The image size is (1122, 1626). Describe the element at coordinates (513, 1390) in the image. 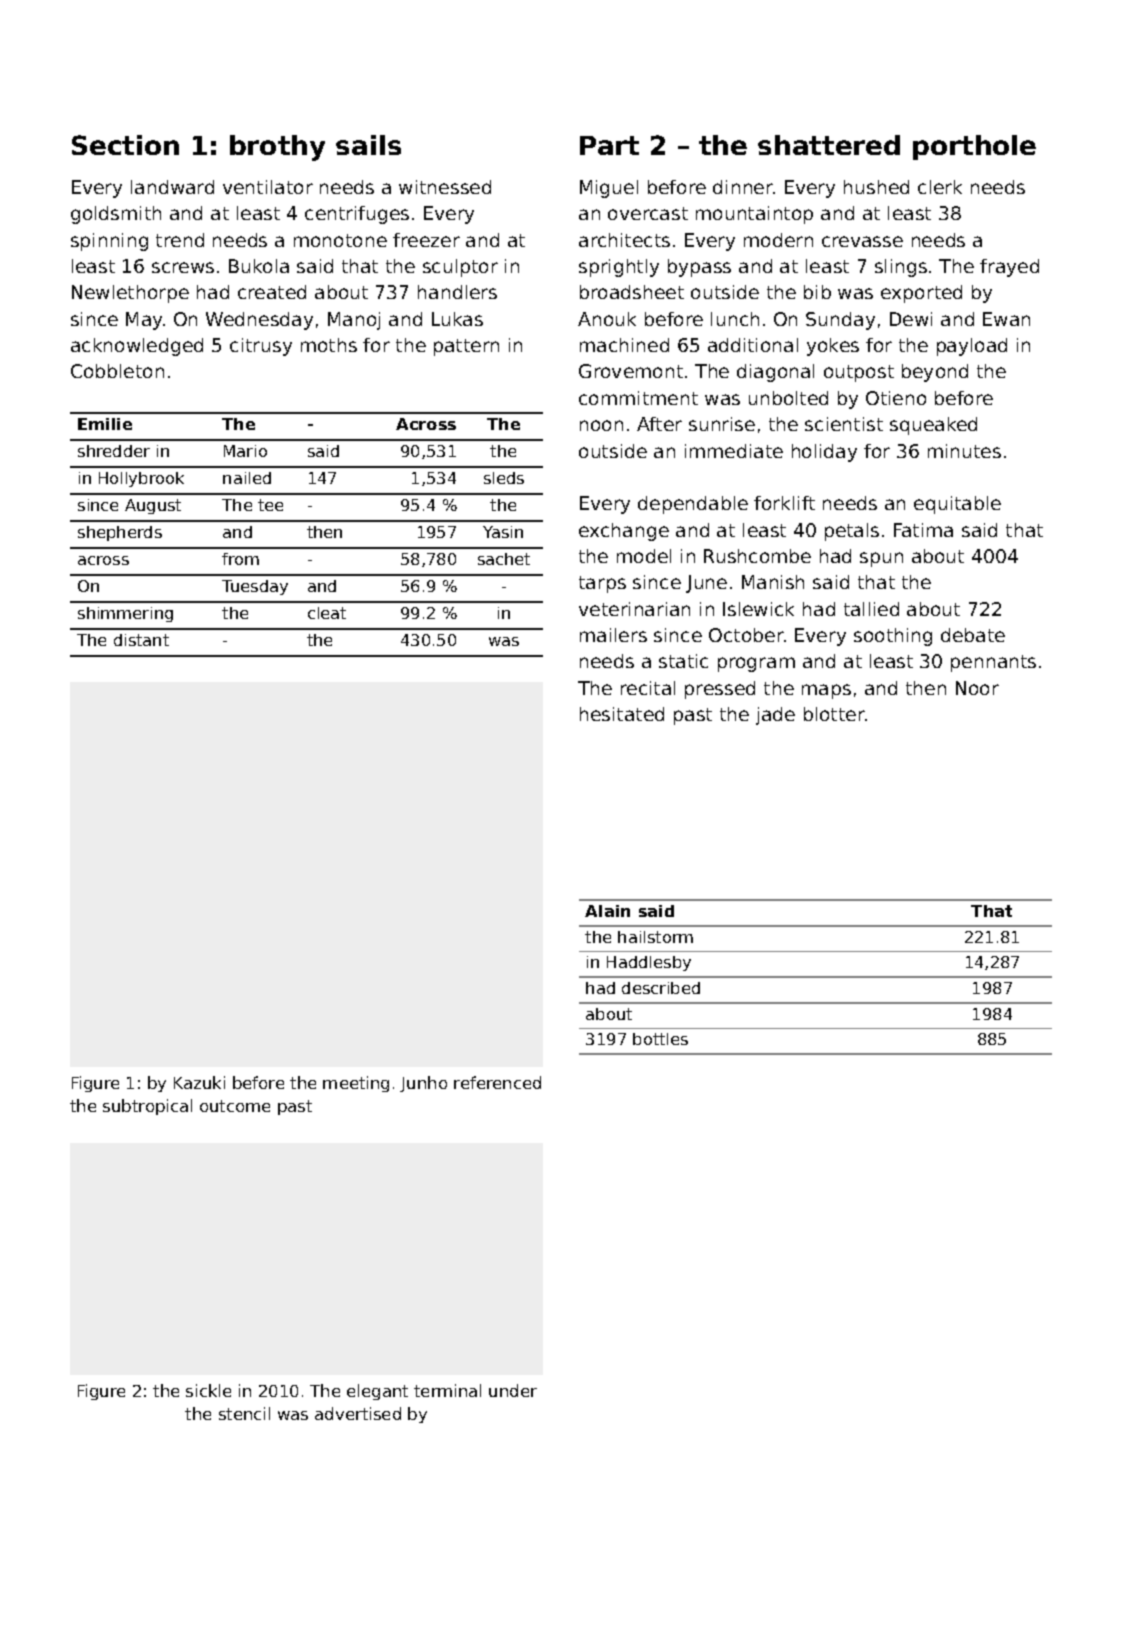

I see `under` at that location.
